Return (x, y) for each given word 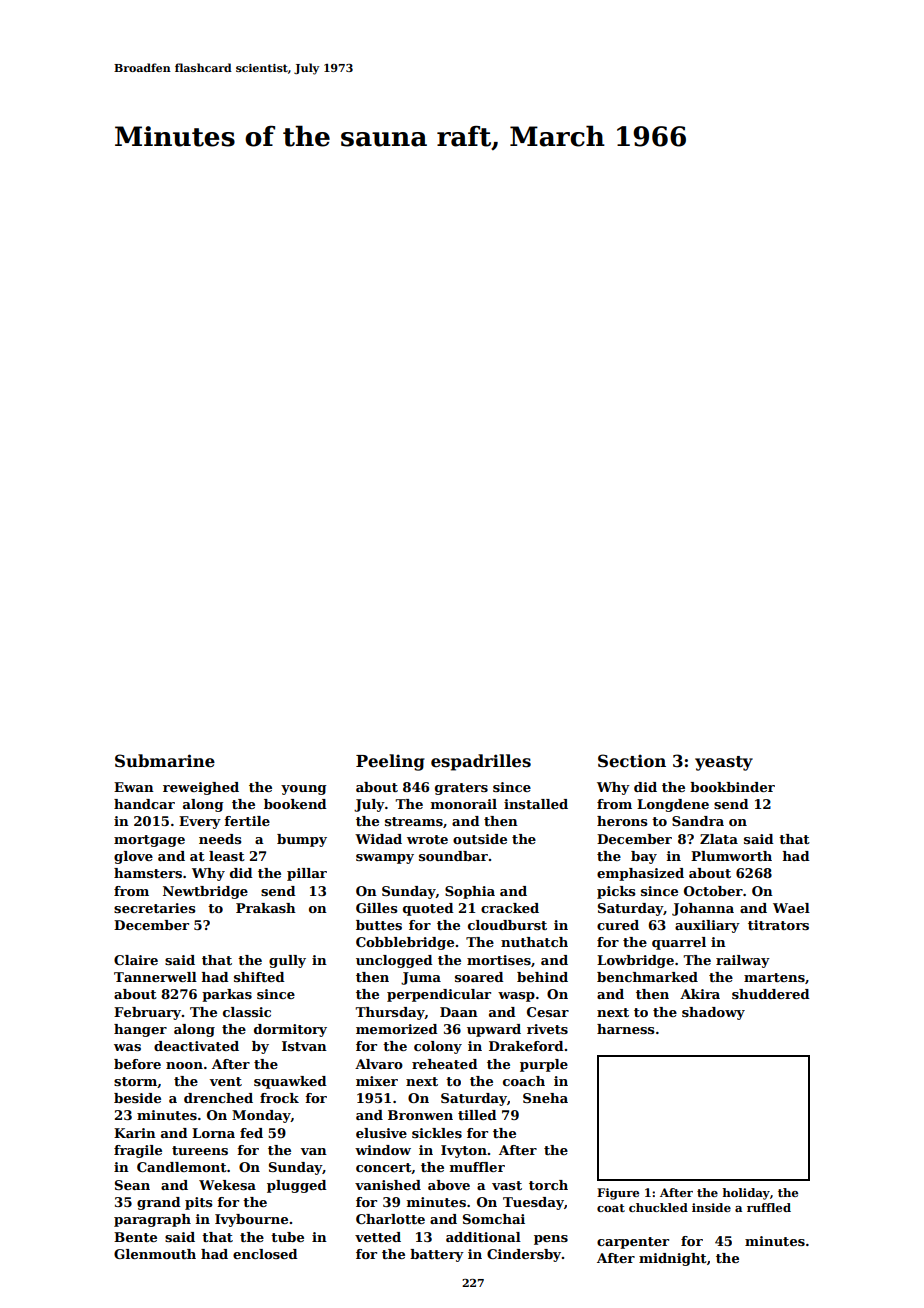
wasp (516, 997)
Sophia (470, 892)
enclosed (265, 1254)
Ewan (134, 787)
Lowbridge (635, 961)
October (713, 891)
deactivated (196, 1046)
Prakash (266, 908)
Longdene (673, 805)
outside (480, 839)
